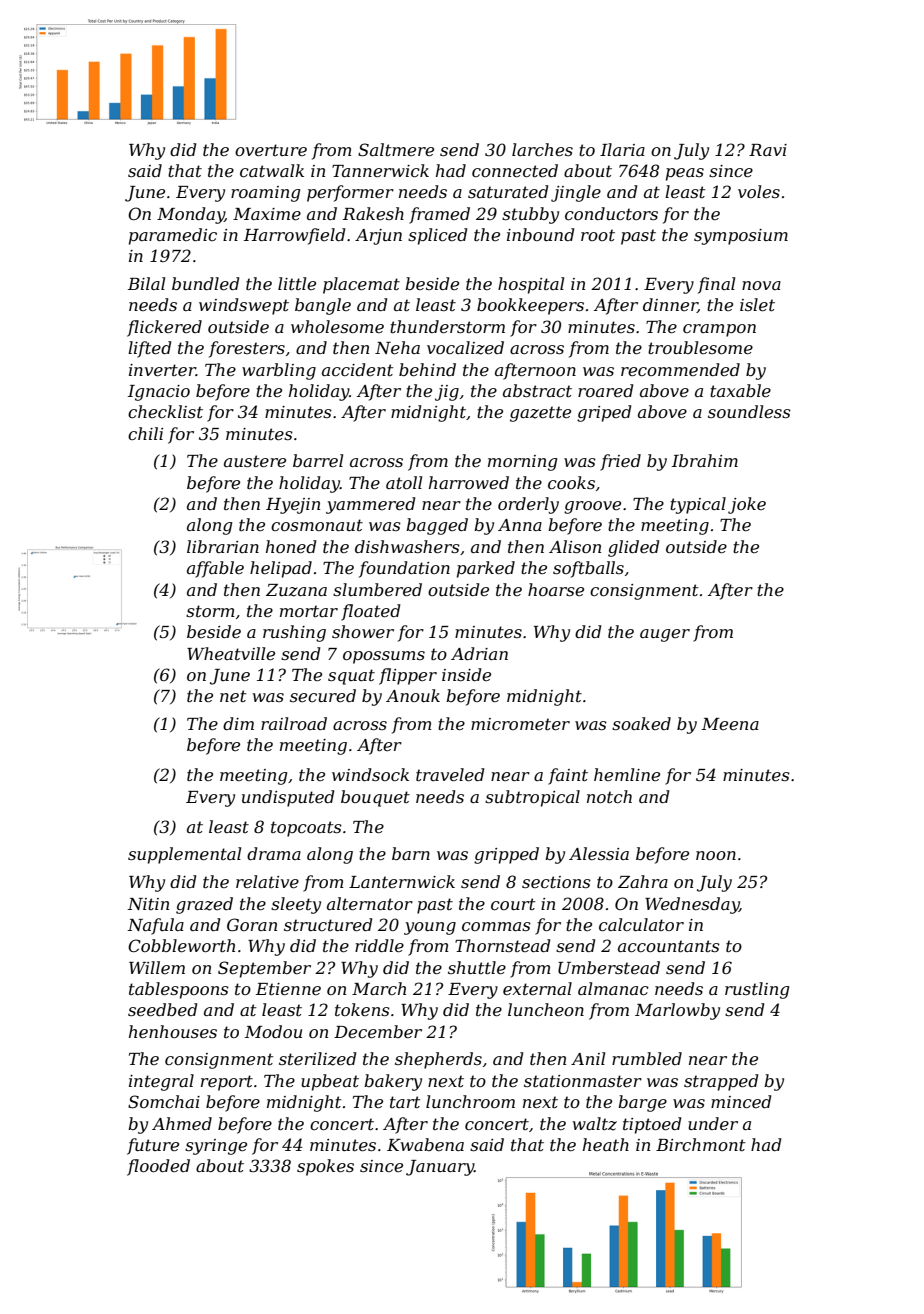  Describe the element at coordinates (404, 482) in the screenshot. I see `atoll` at that location.
